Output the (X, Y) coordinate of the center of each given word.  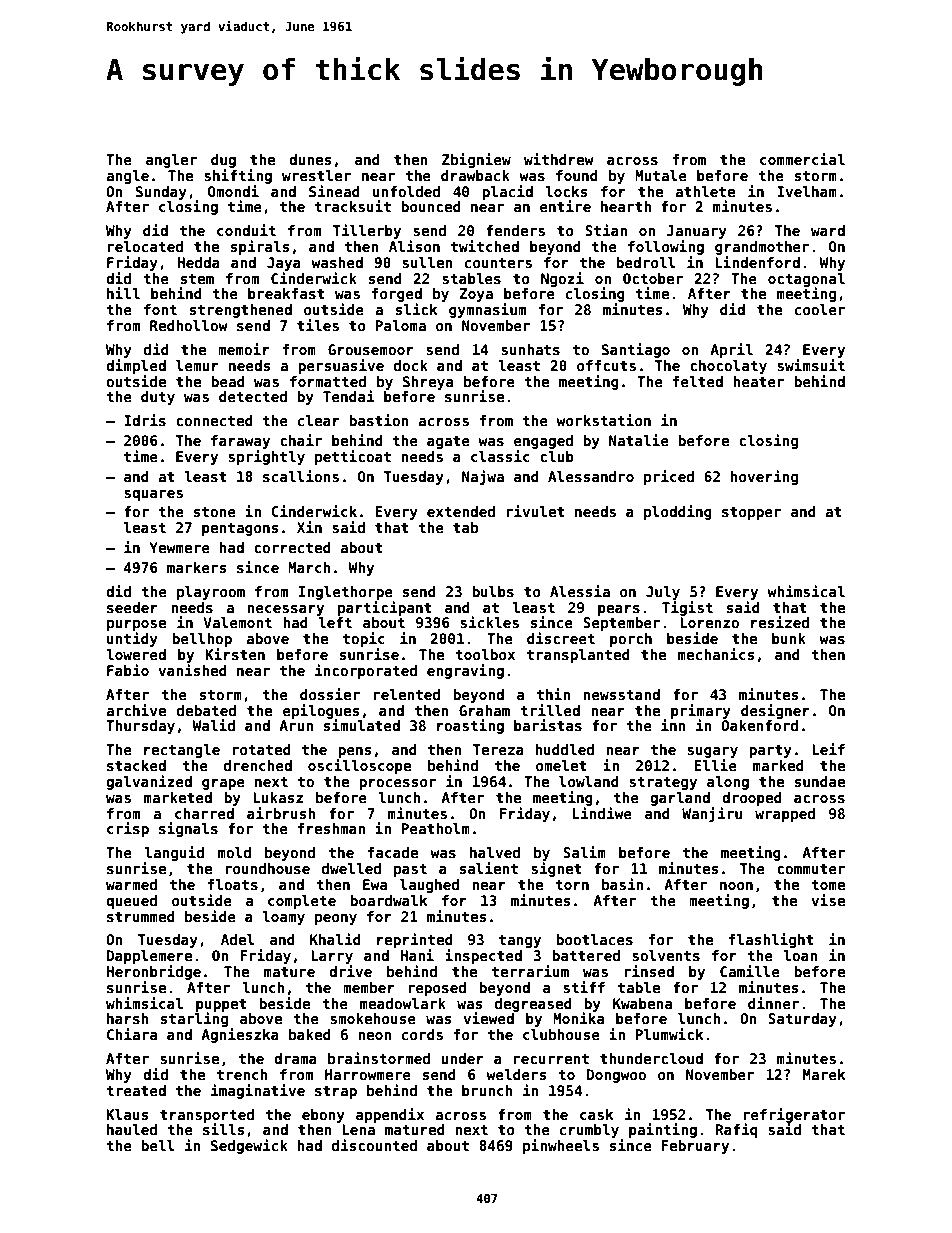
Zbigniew (476, 160)
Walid (213, 725)
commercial (802, 159)
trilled (550, 710)
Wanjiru (712, 814)
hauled (132, 1129)
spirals (260, 247)
